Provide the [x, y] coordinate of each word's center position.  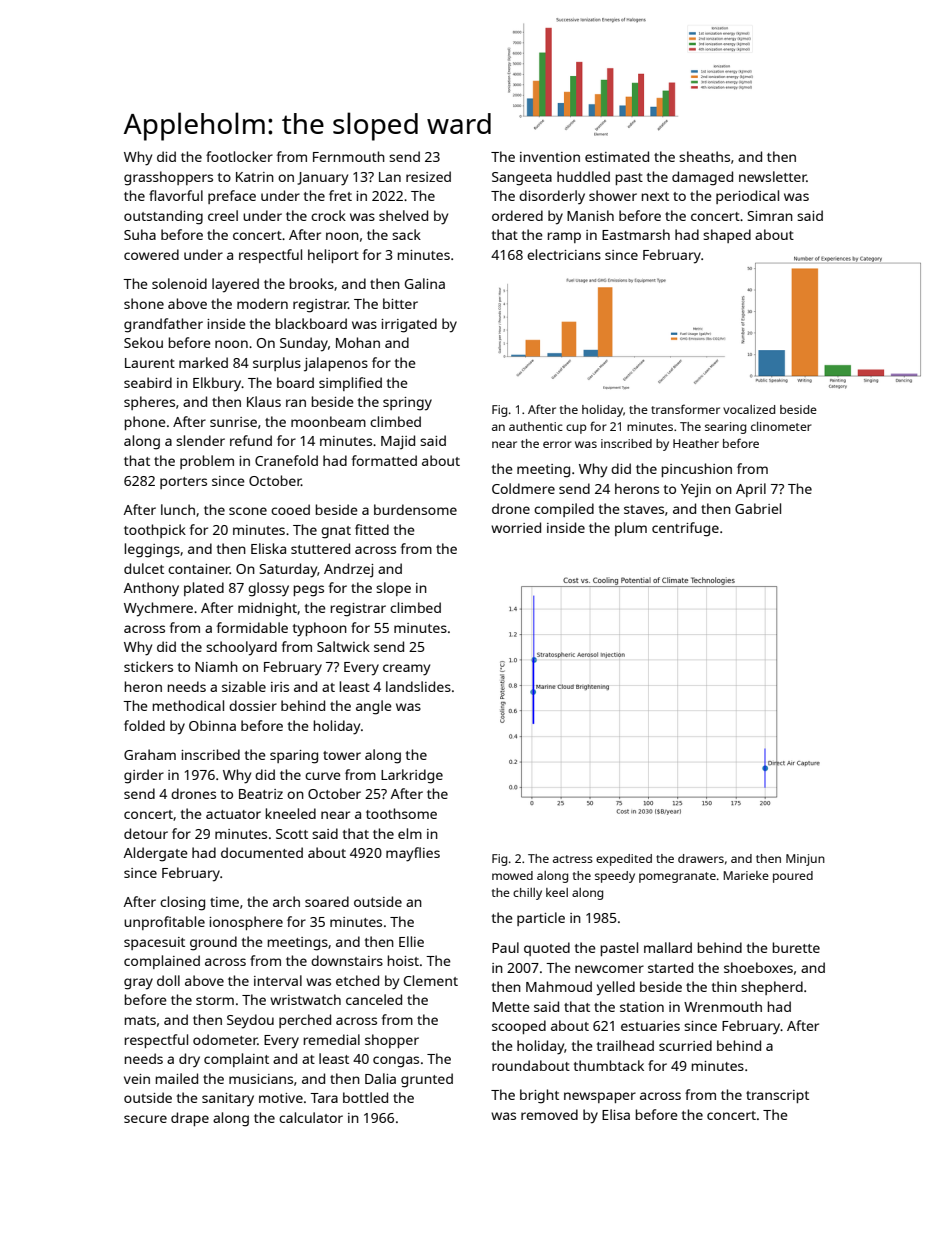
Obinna [212, 725]
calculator [311, 1117]
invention [550, 157]
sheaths [704, 156]
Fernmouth [349, 156]
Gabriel [758, 508]
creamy [406, 670]
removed [549, 1114]
